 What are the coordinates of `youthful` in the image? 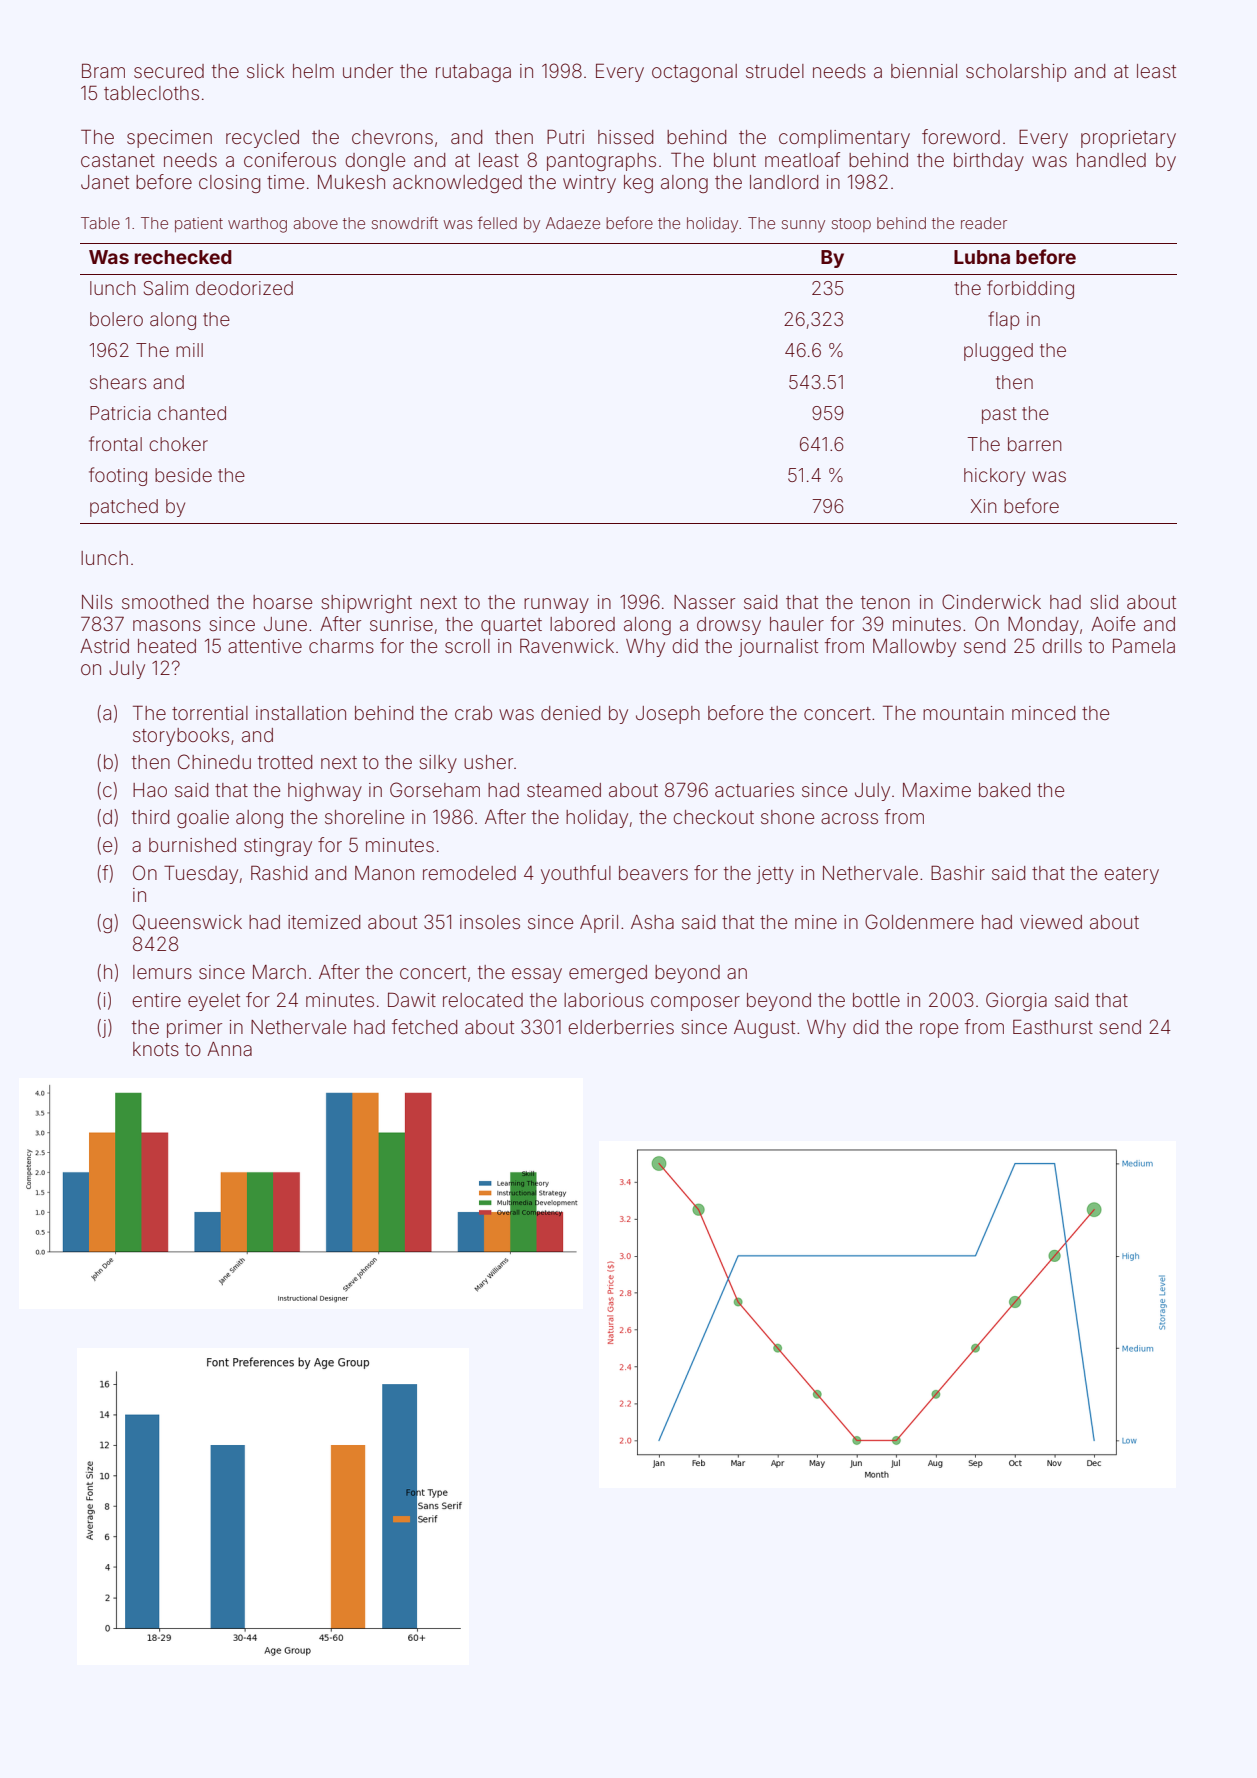 It's located at (576, 874).
